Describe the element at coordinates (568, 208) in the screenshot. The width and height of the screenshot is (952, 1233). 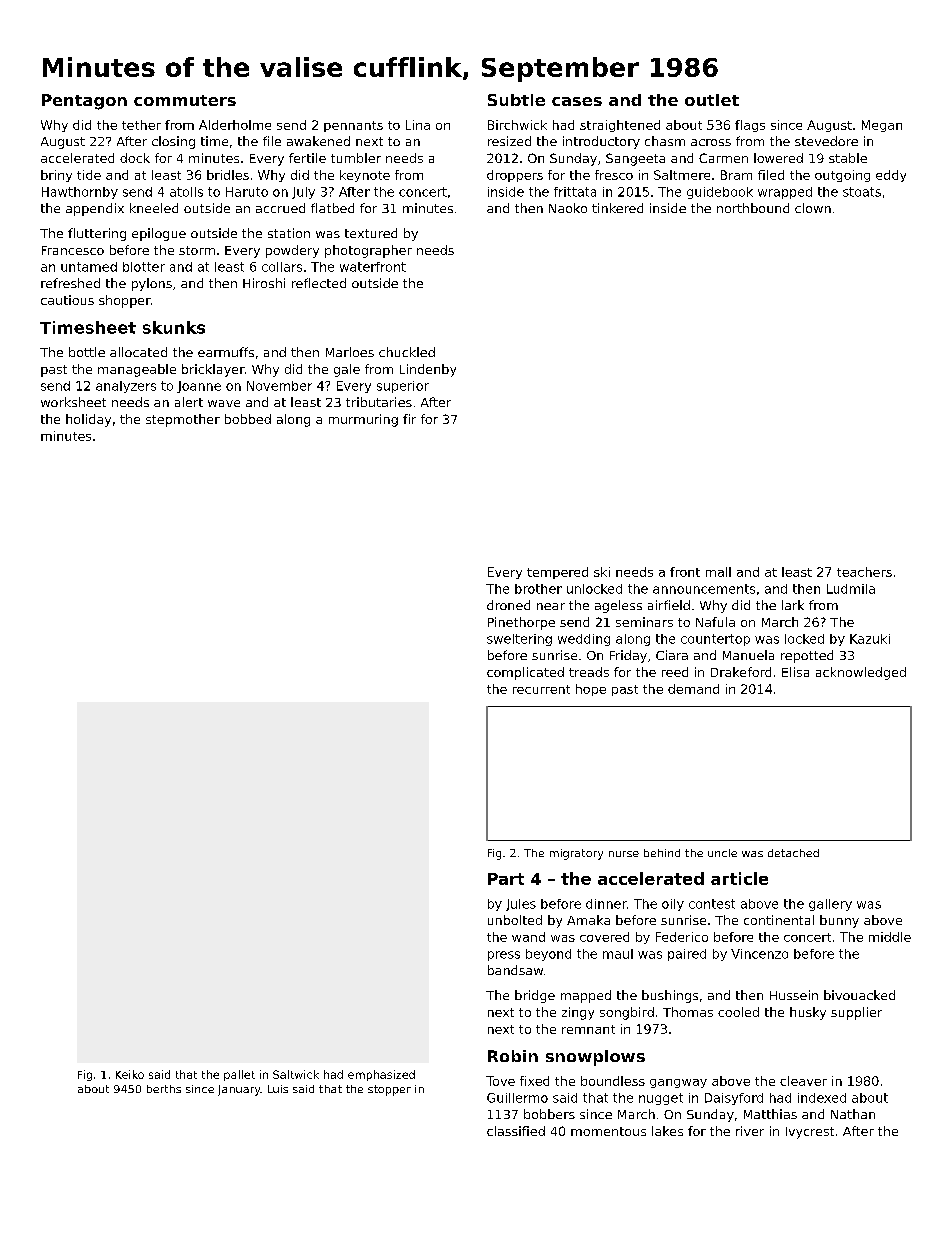
I see `Naoko` at that location.
